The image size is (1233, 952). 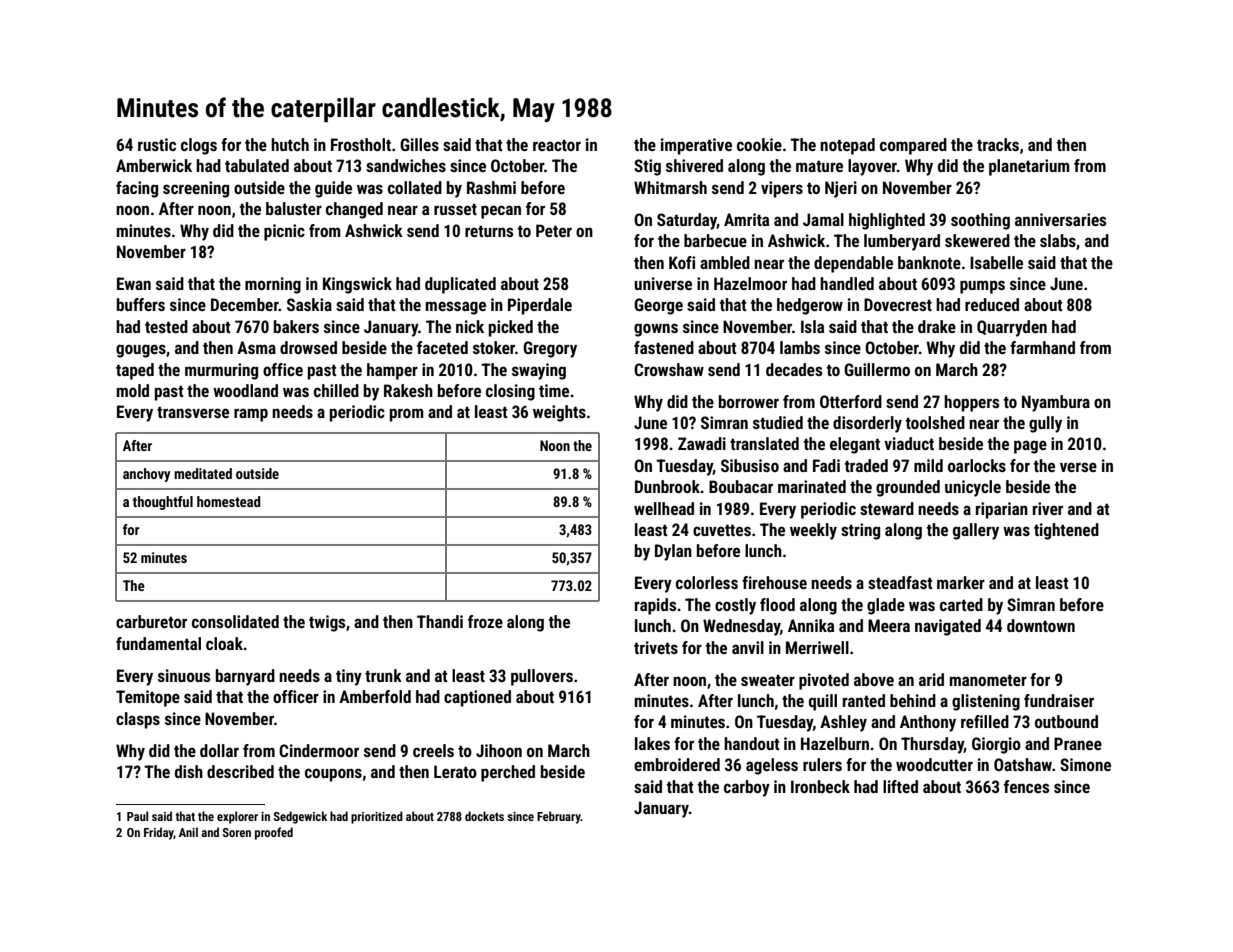 What do you see at coordinates (336, 390) in the page?
I see `chilled` at bounding box center [336, 390].
